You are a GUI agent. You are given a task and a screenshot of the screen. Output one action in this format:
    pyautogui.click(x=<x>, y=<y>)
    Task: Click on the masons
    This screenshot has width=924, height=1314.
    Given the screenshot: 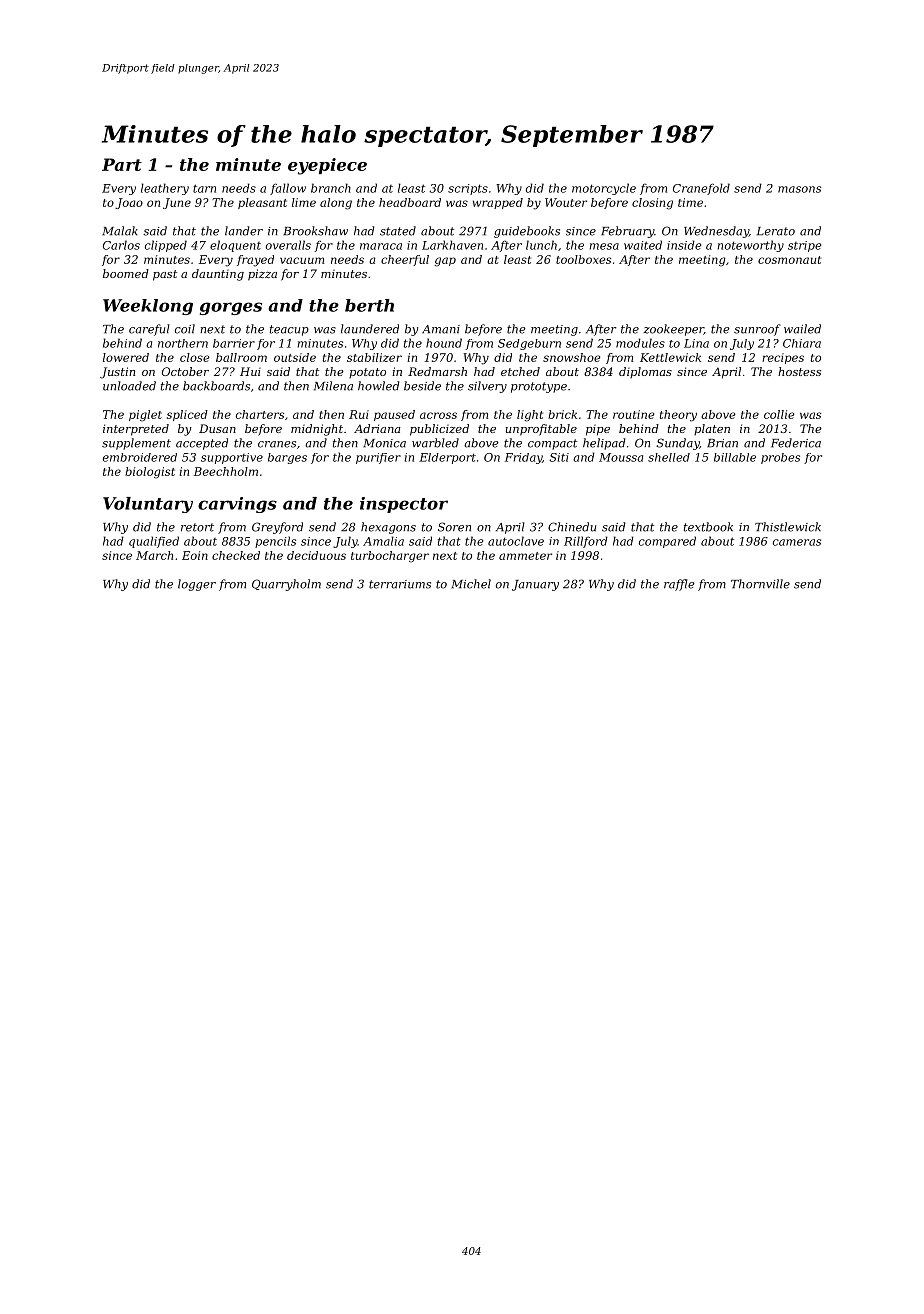 What is the action you would take?
    pyautogui.click(x=799, y=189)
